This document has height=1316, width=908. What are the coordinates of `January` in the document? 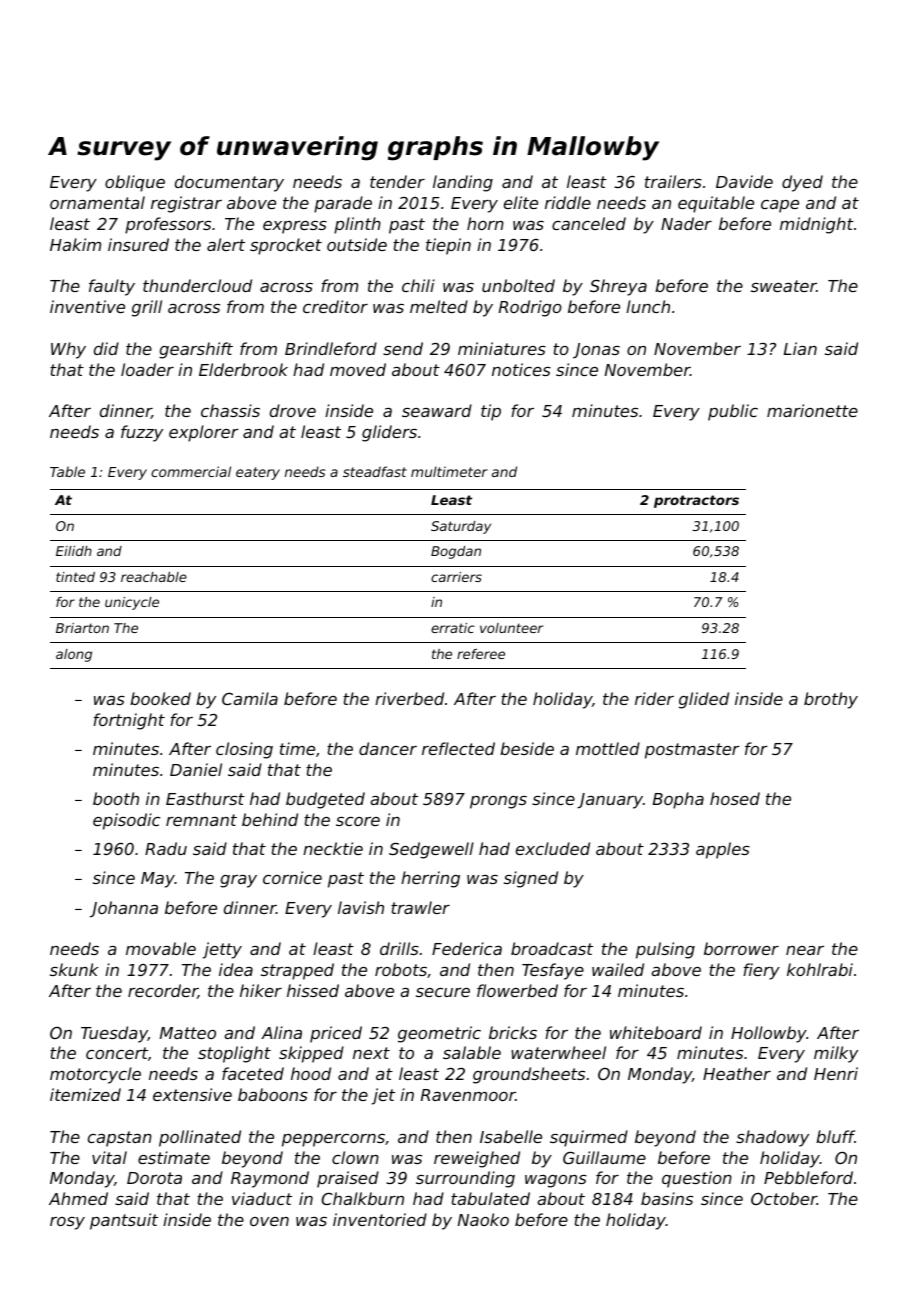 It's located at (610, 801).
